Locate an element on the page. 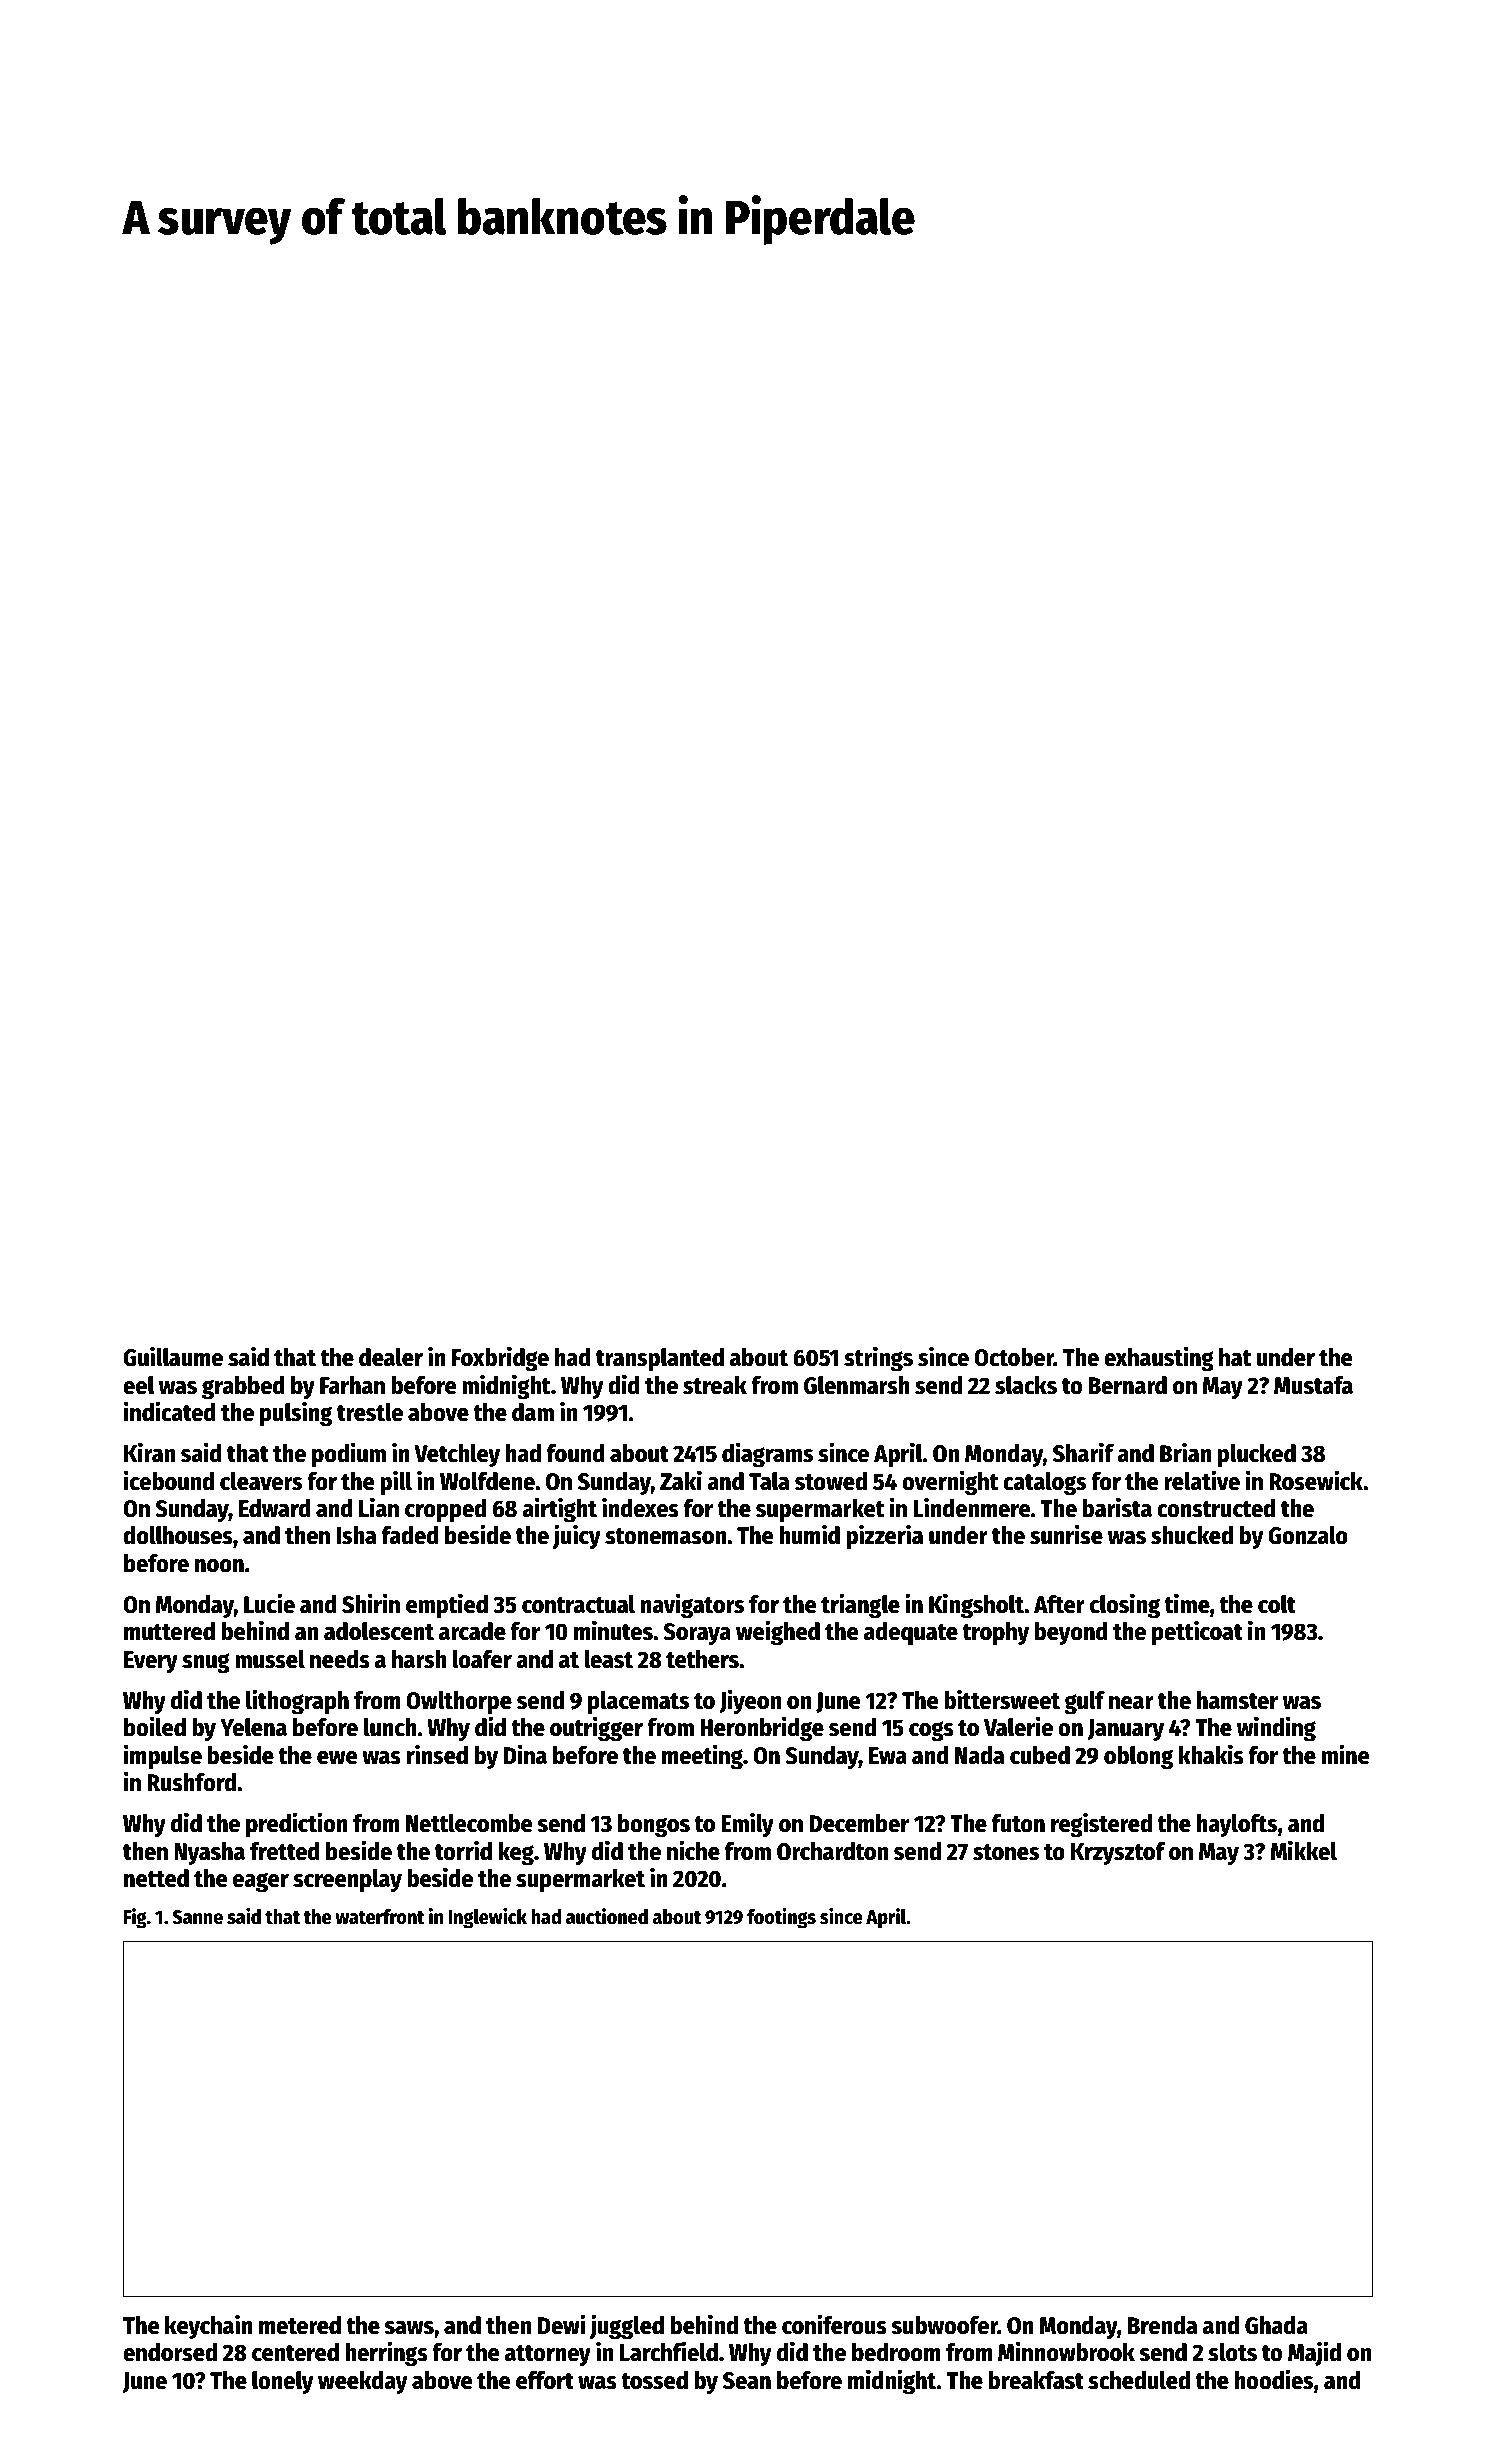 The width and height of the page is (1496, 2464). Mustafa is located at coordinates (1313, 1385).
